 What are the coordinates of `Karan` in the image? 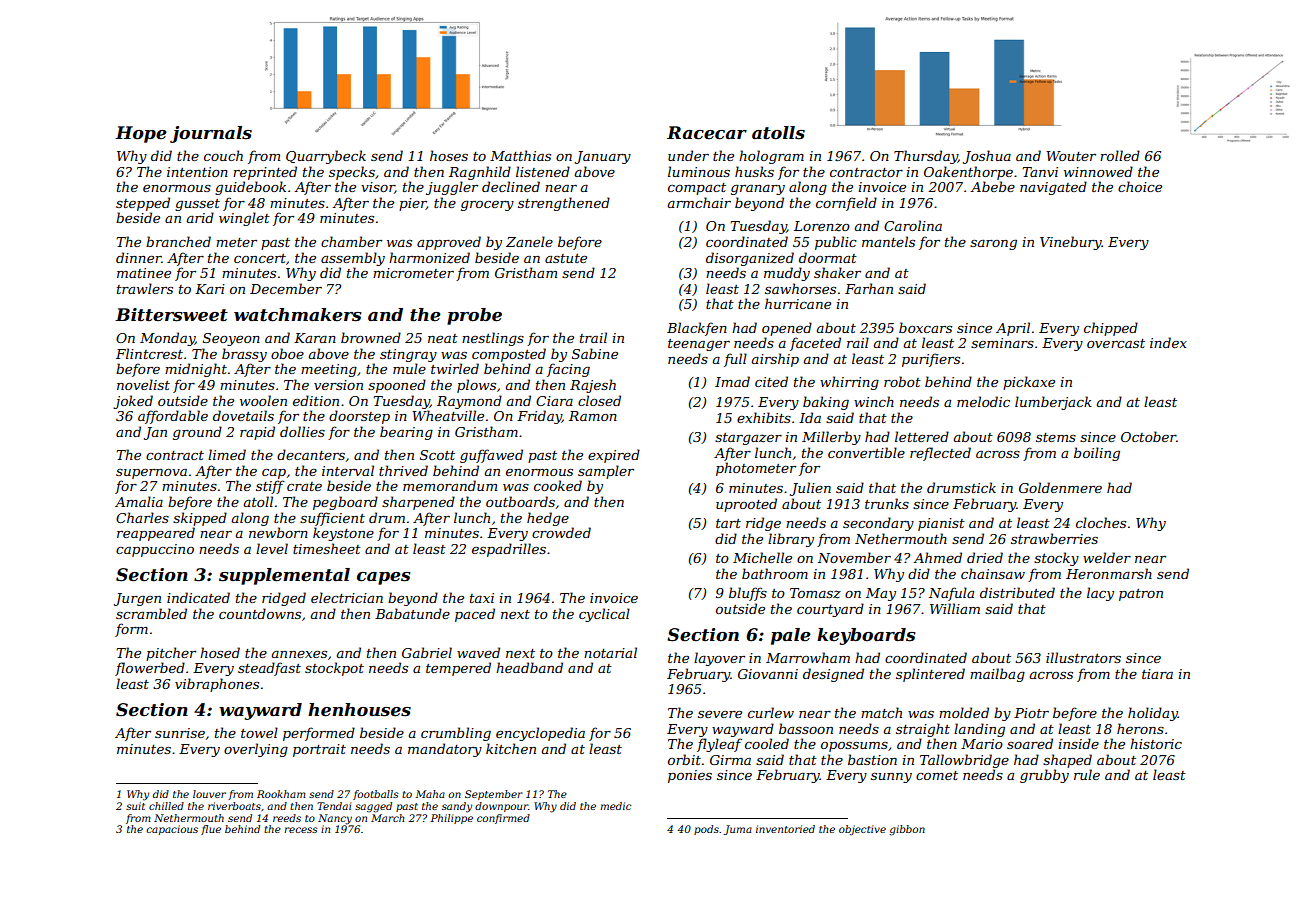 It's located at (315, 338).
